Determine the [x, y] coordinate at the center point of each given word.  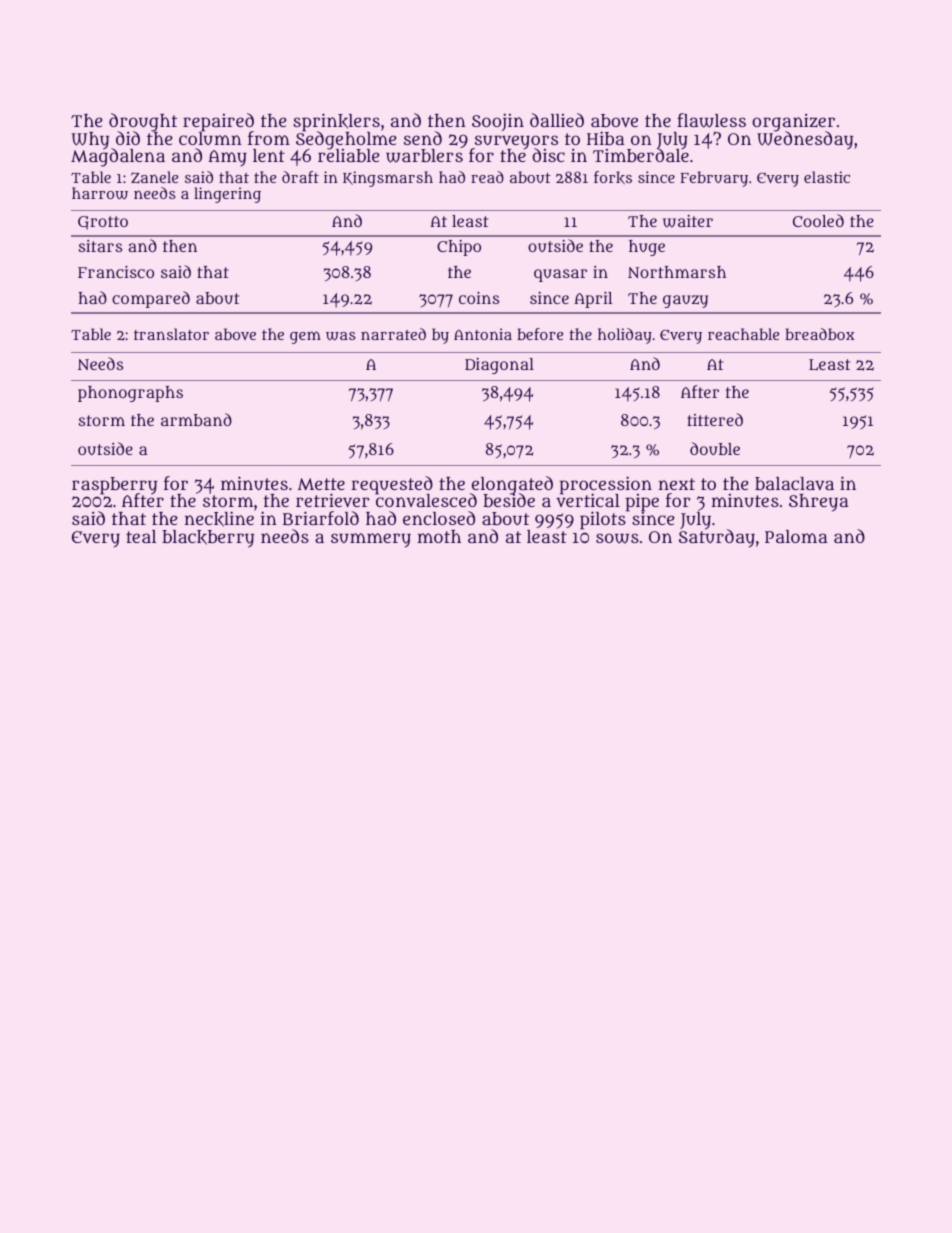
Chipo [459, 248]
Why [92, 140]
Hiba [606, 138]
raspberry [114, 485]
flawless [711, 120]
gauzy [685, 301]
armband [196, 419]
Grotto [103, 223]
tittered [715, 419]
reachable [743, 334]
